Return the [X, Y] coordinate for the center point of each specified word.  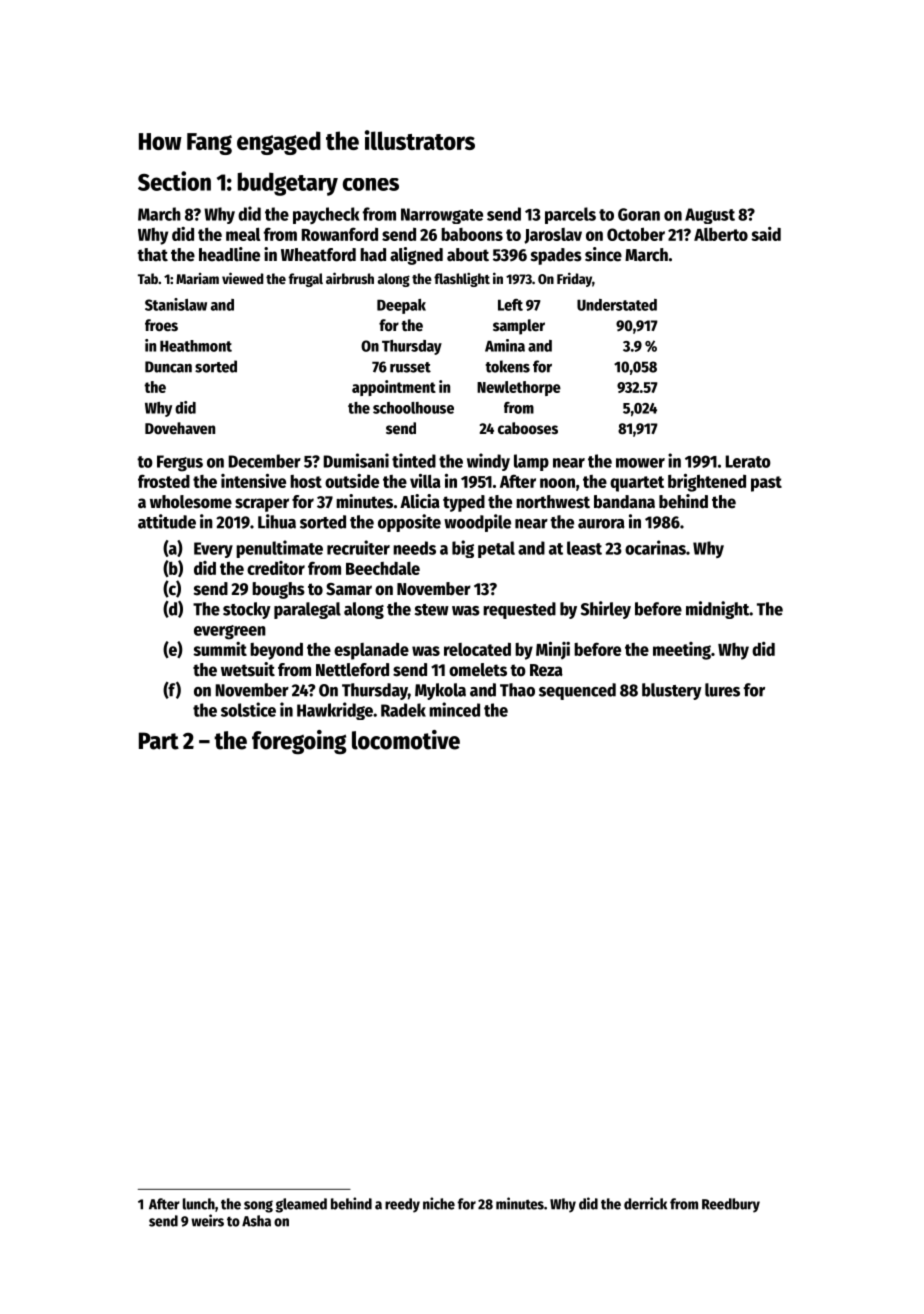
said [766, 234]
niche [439, 1203]
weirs [207, 1220]
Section [174, 181]
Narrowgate [442, 216]
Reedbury [731, 1205]
